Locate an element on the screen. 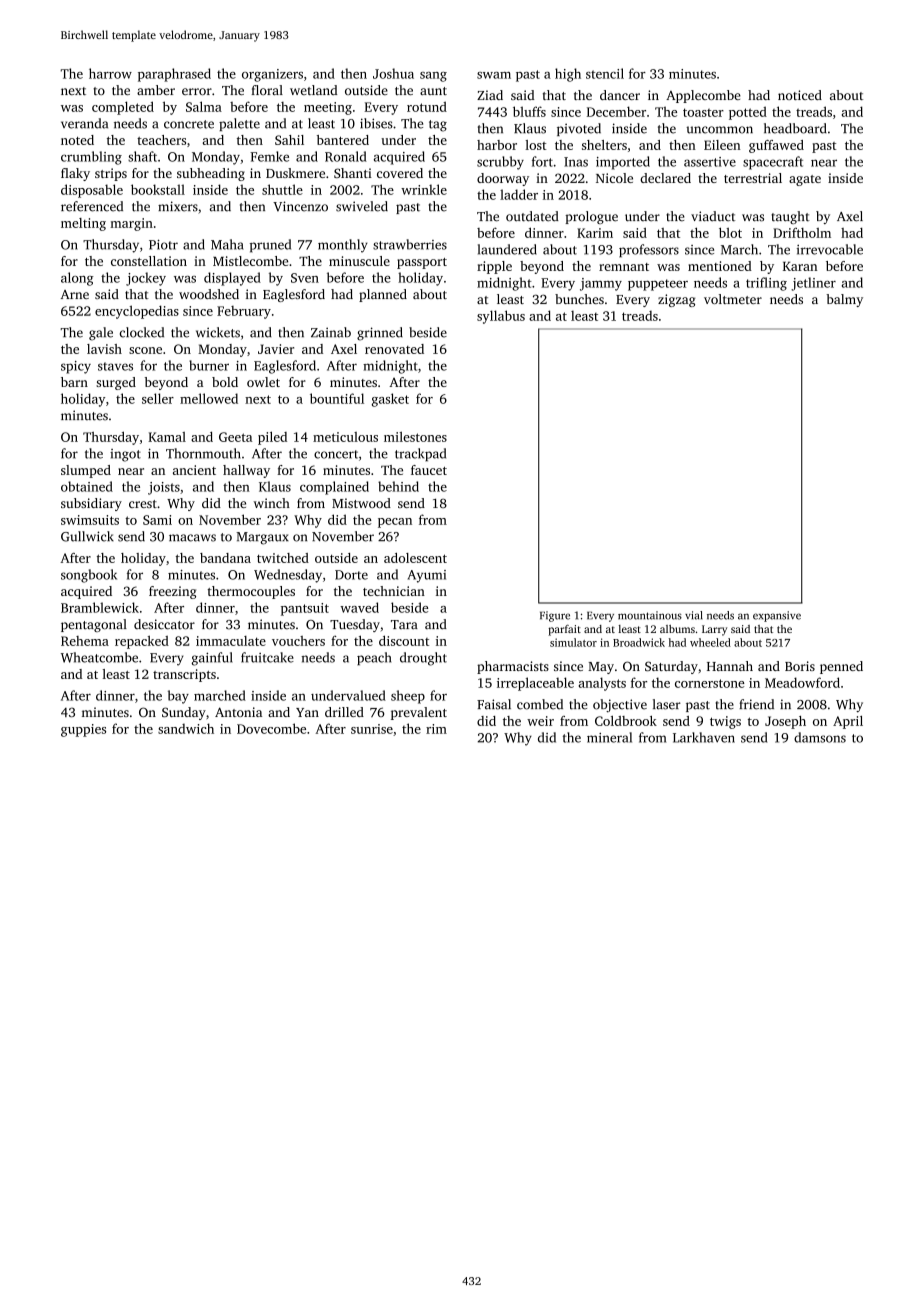 The width and height of the screenshot is (924, 1308). palette is located at coordinates (239, 124).
